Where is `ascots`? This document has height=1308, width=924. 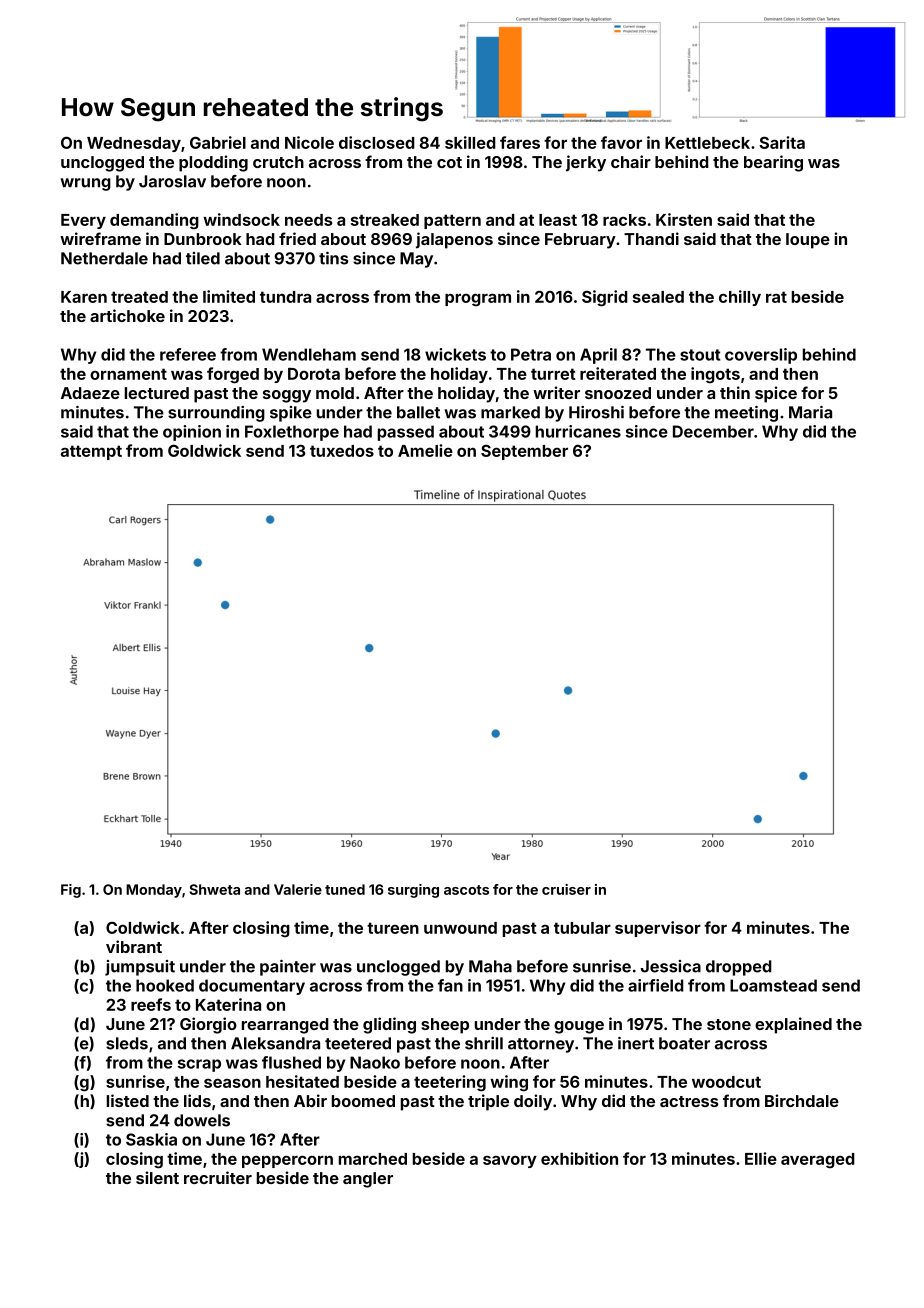 ascots is located at coordinates (466, 890).
